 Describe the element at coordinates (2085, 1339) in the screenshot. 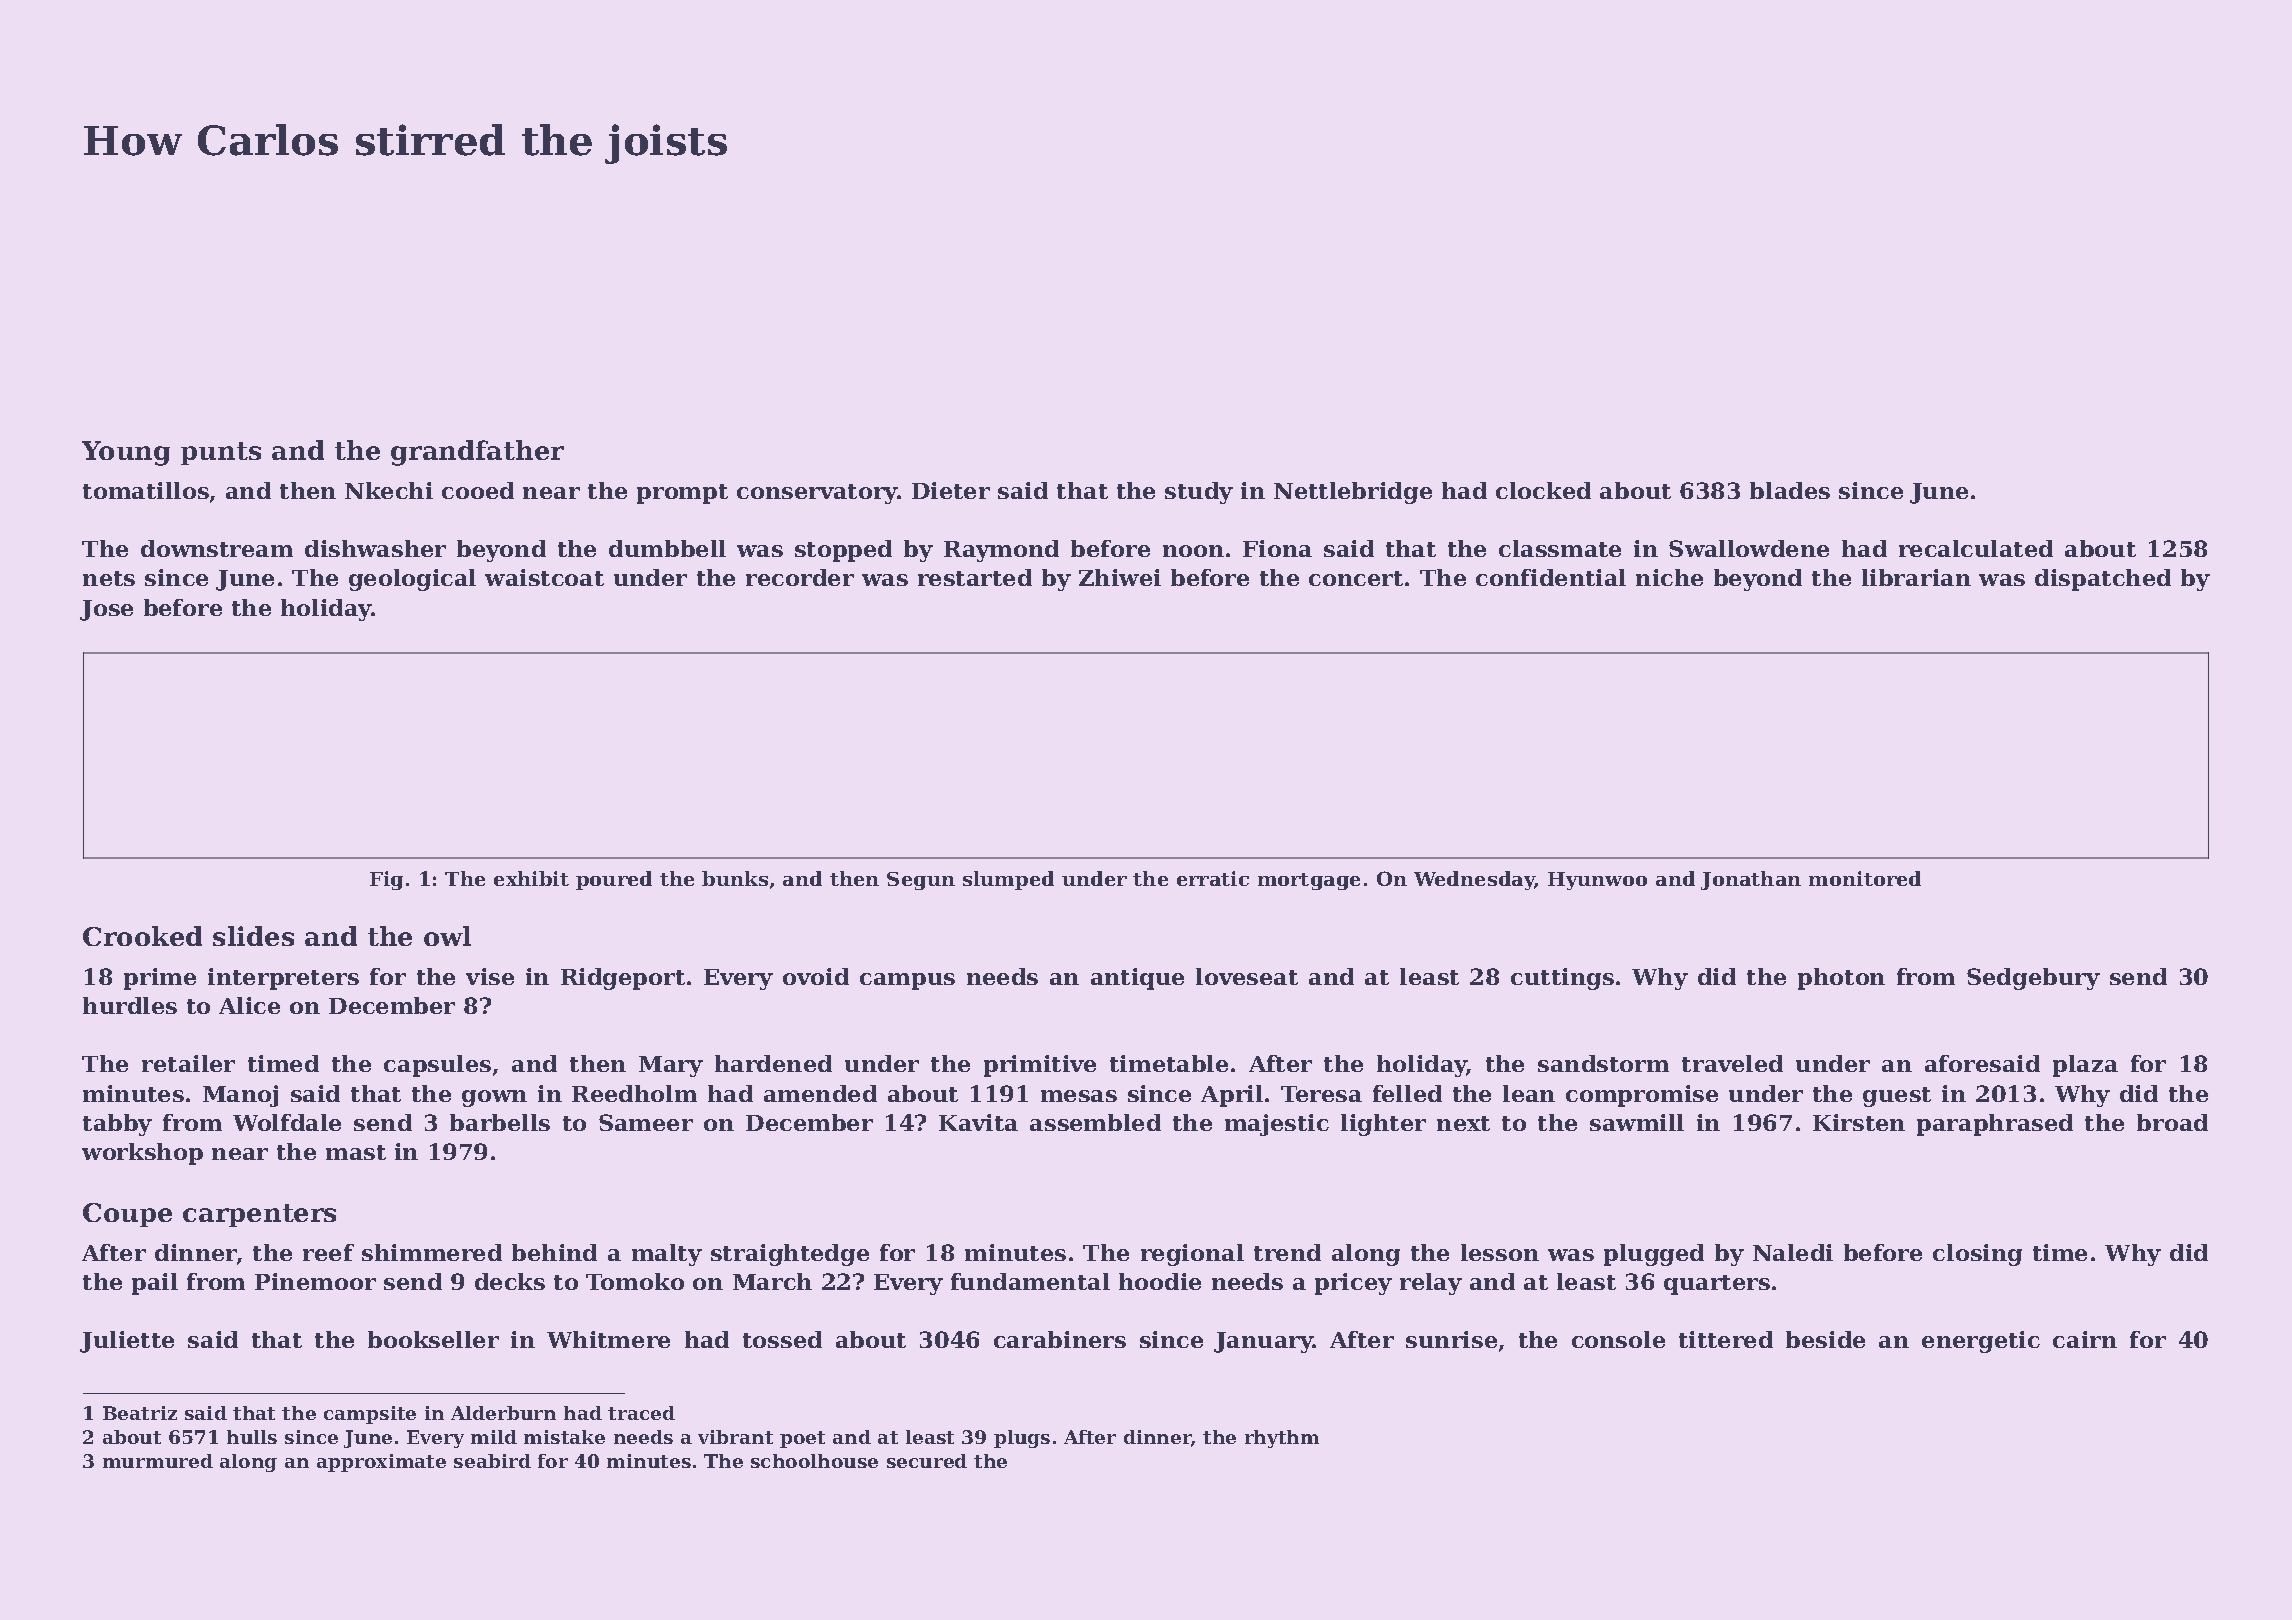

I see `cairn` at that location.
